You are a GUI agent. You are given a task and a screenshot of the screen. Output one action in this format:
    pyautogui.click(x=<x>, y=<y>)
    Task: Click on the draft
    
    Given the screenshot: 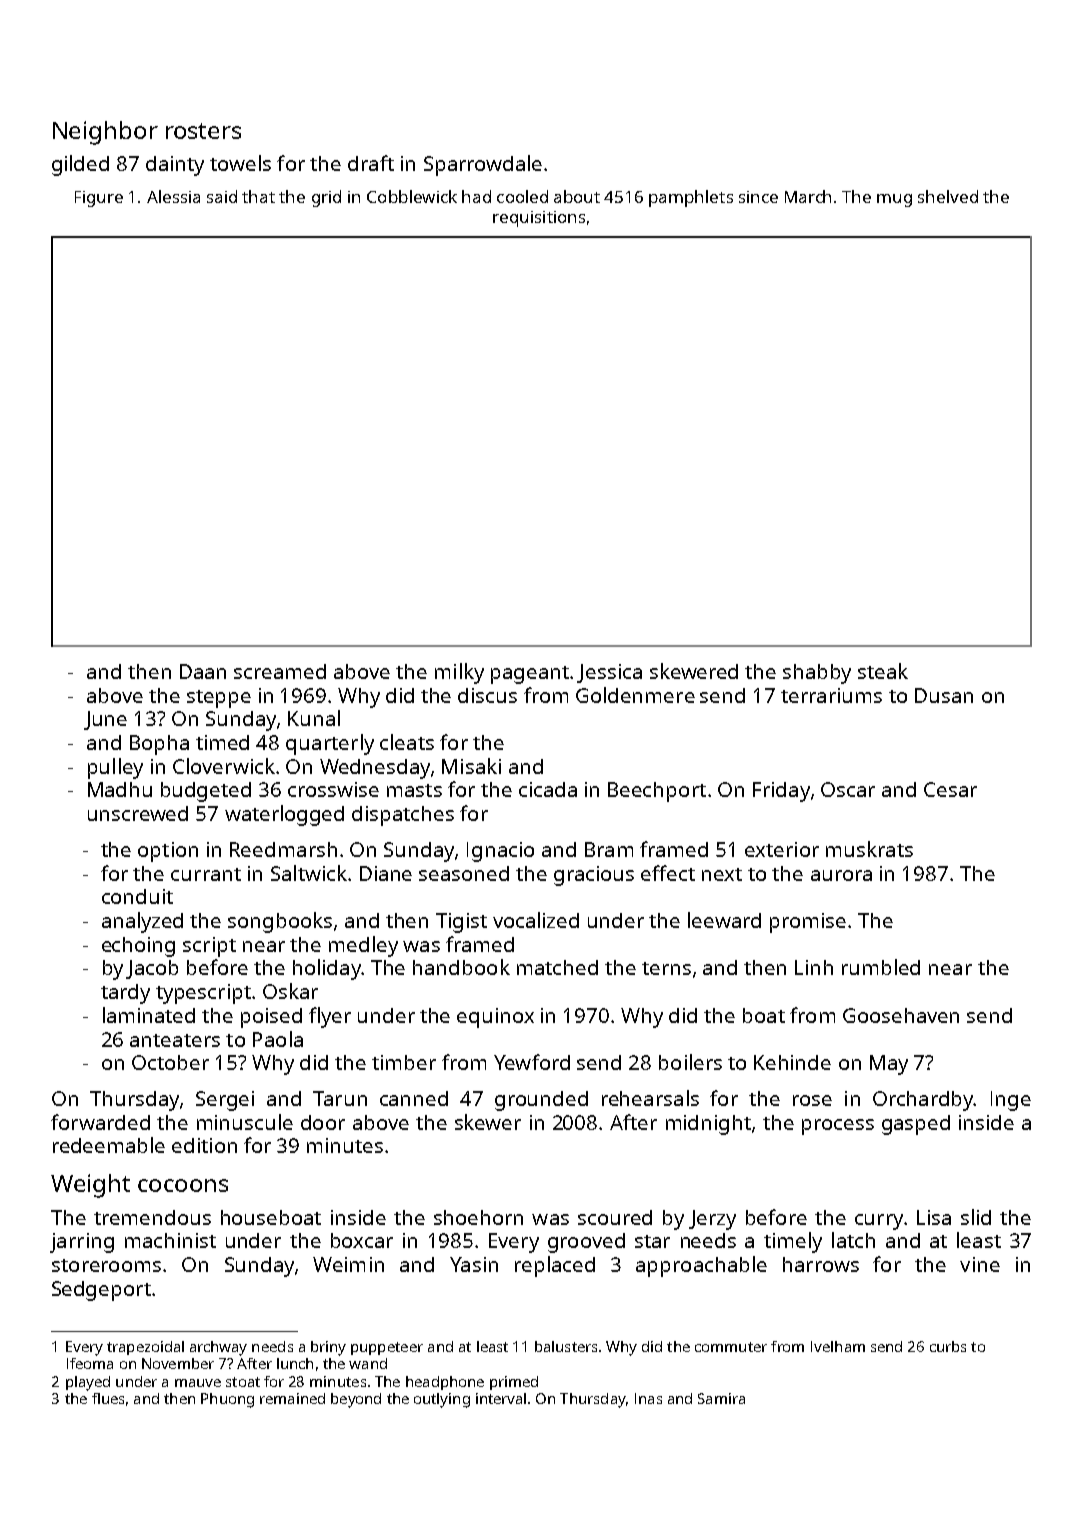 What is the action you would take?
    pyautogui.click(x=371, y=163)
